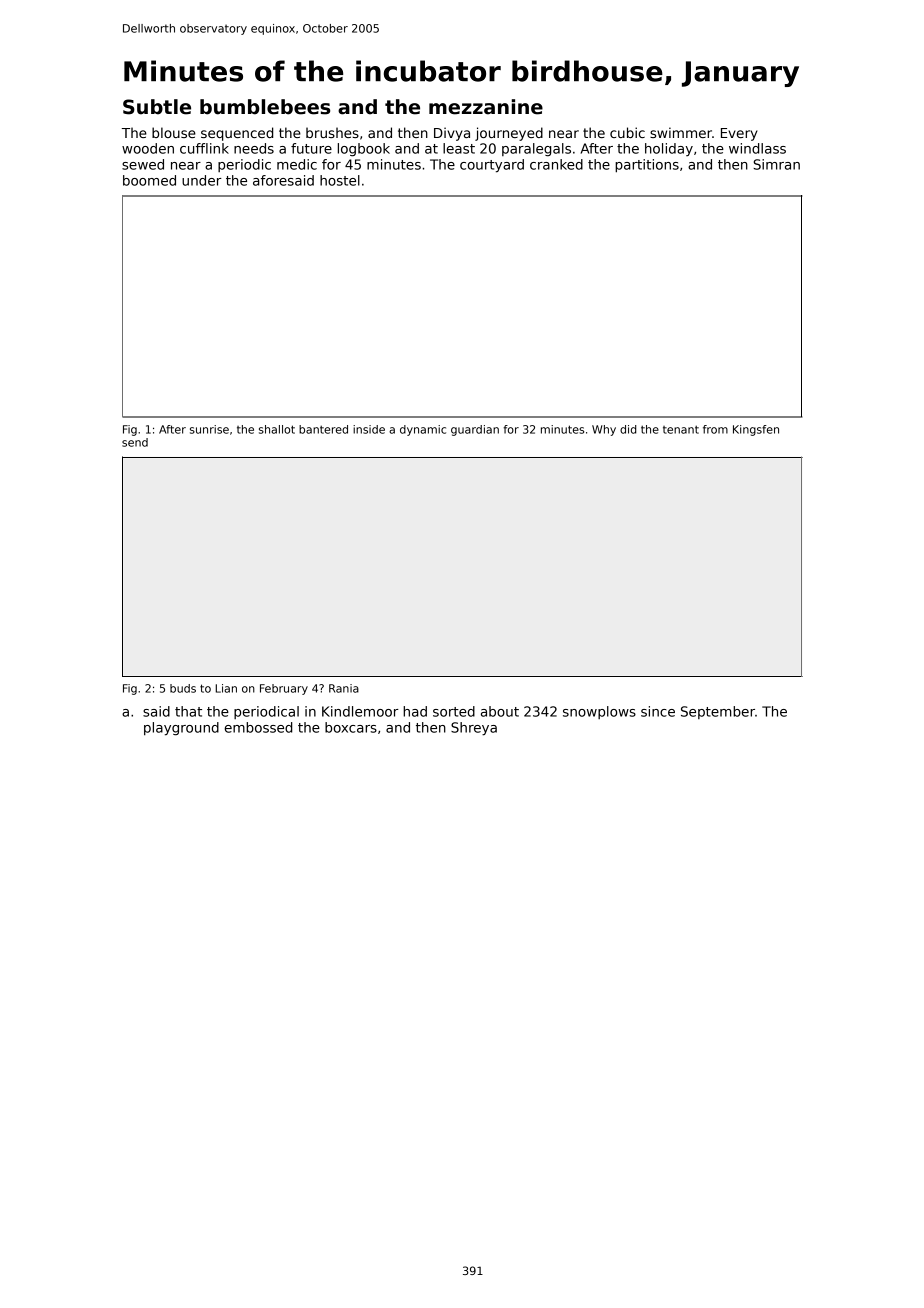 Image resolution: width=924 pixels, height=1308 pixels. I want to click on bantered, so click(323, 429).
